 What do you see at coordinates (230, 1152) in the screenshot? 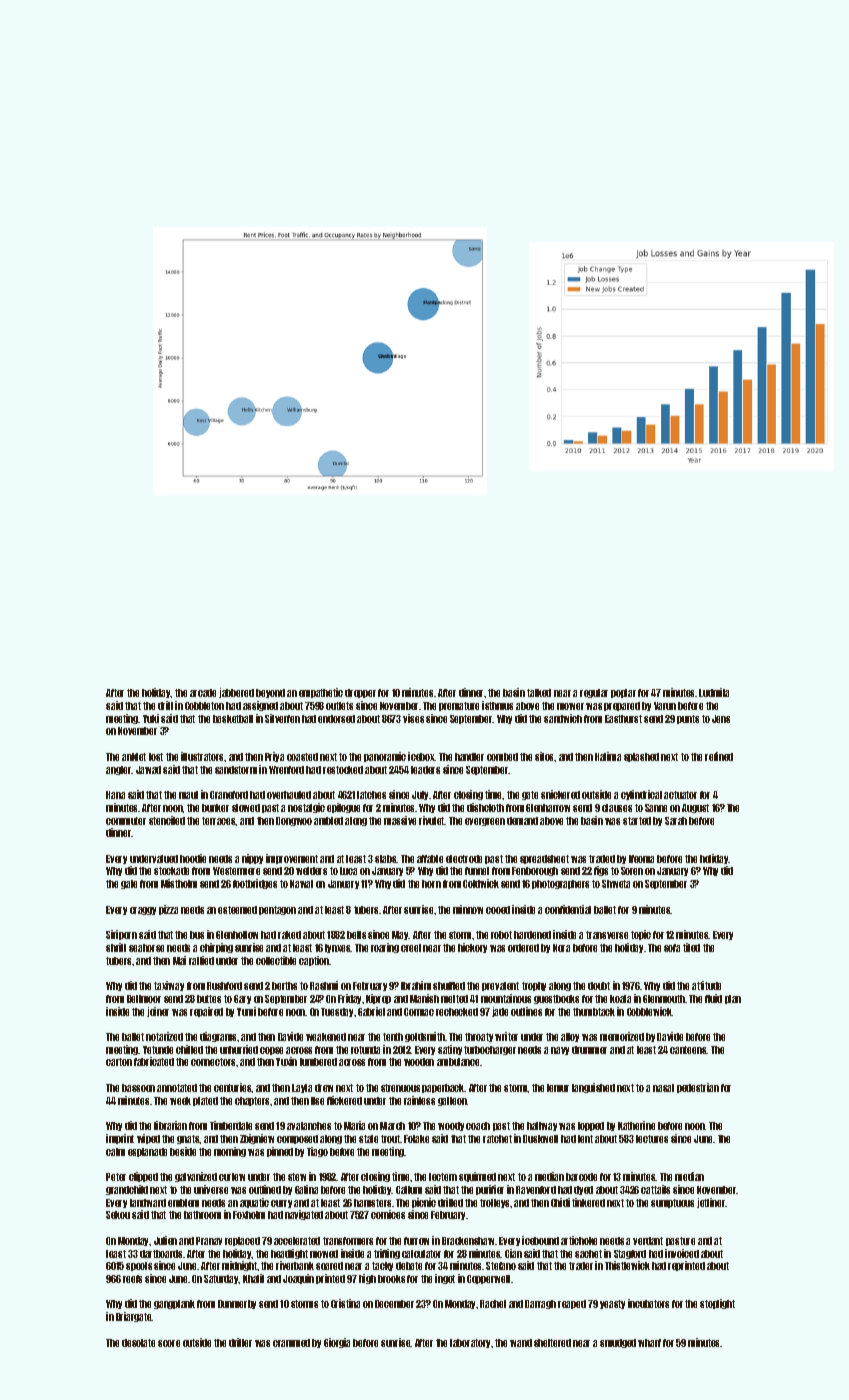
I see `morning` at bounding box center [230, 1152].
